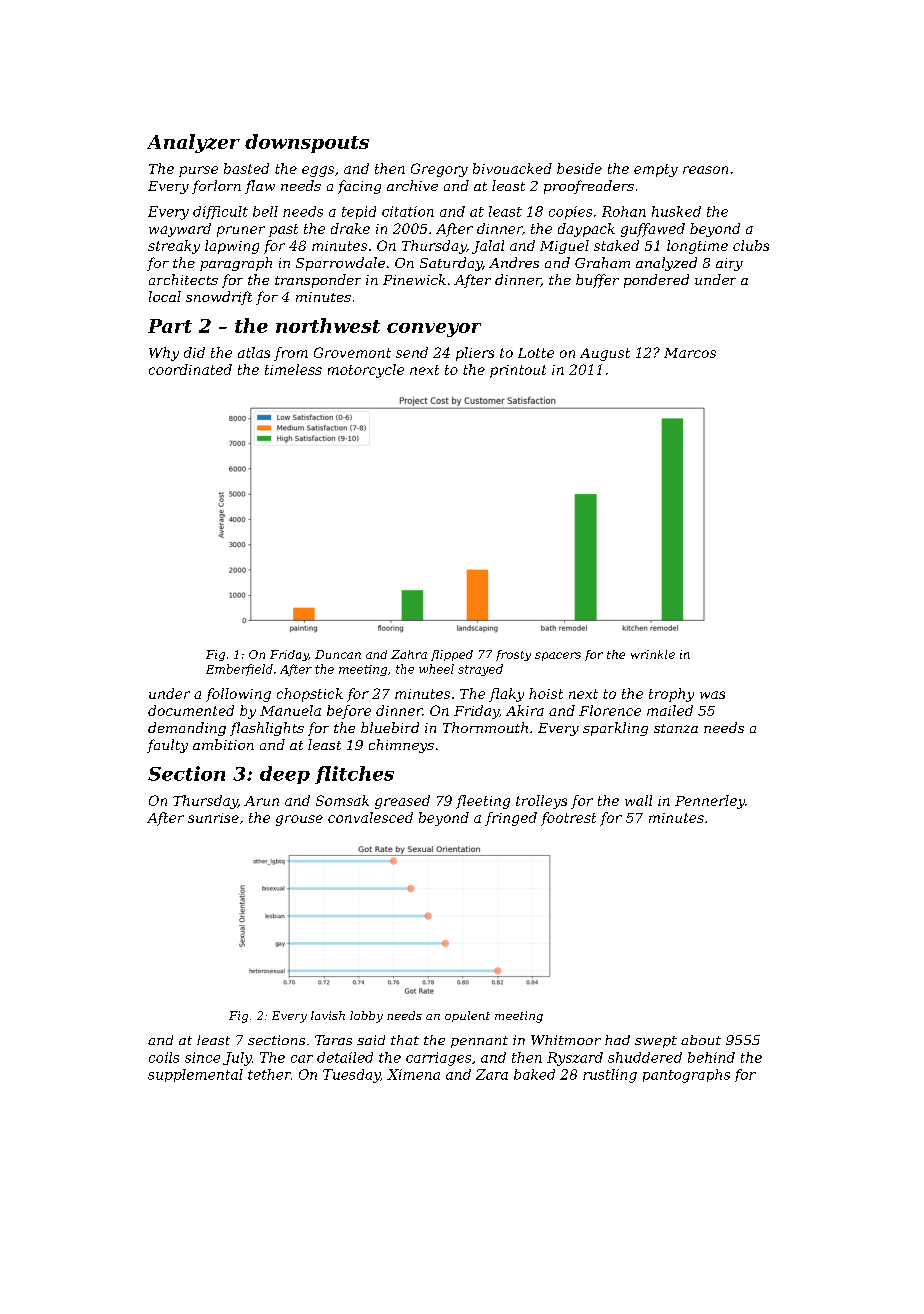  What do you see at coordinates (656, 281) in the screenshot?
I see `pondered` at bounding box center [656, 281].
